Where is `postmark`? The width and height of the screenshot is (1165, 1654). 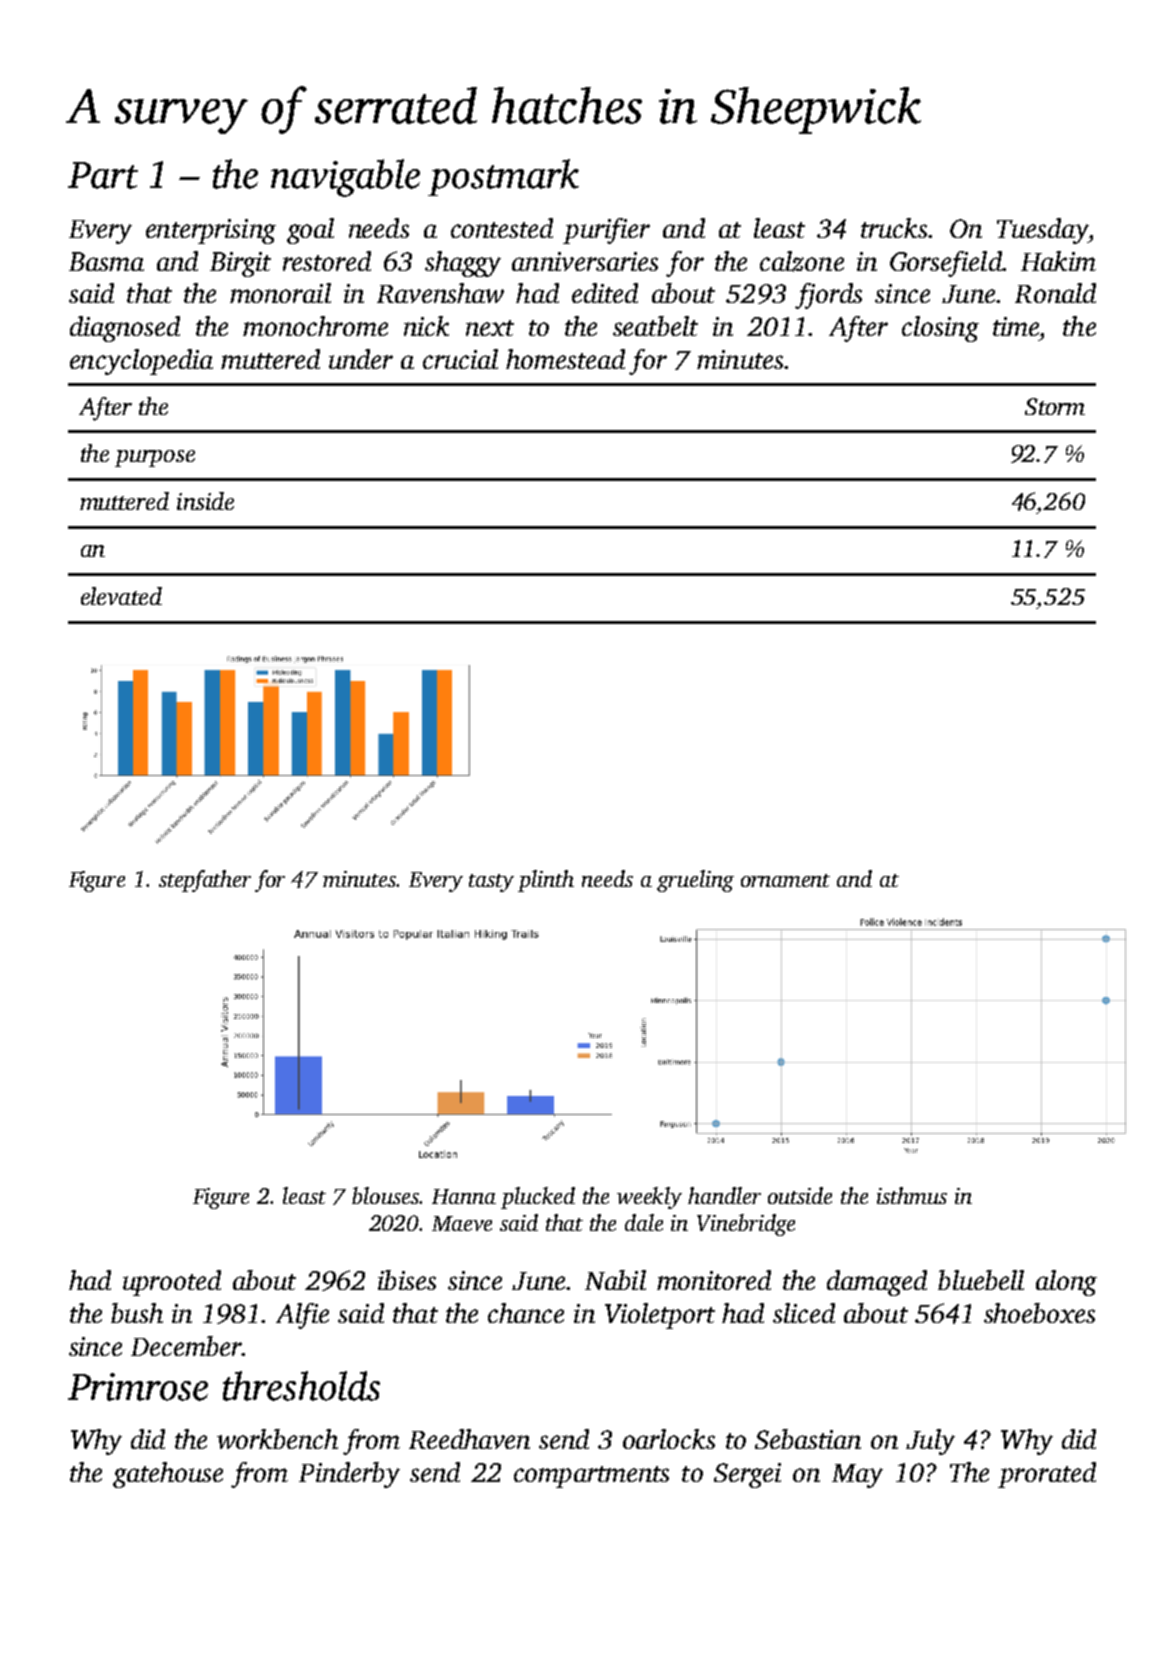 postmark is located at coordinates (503, 177).
